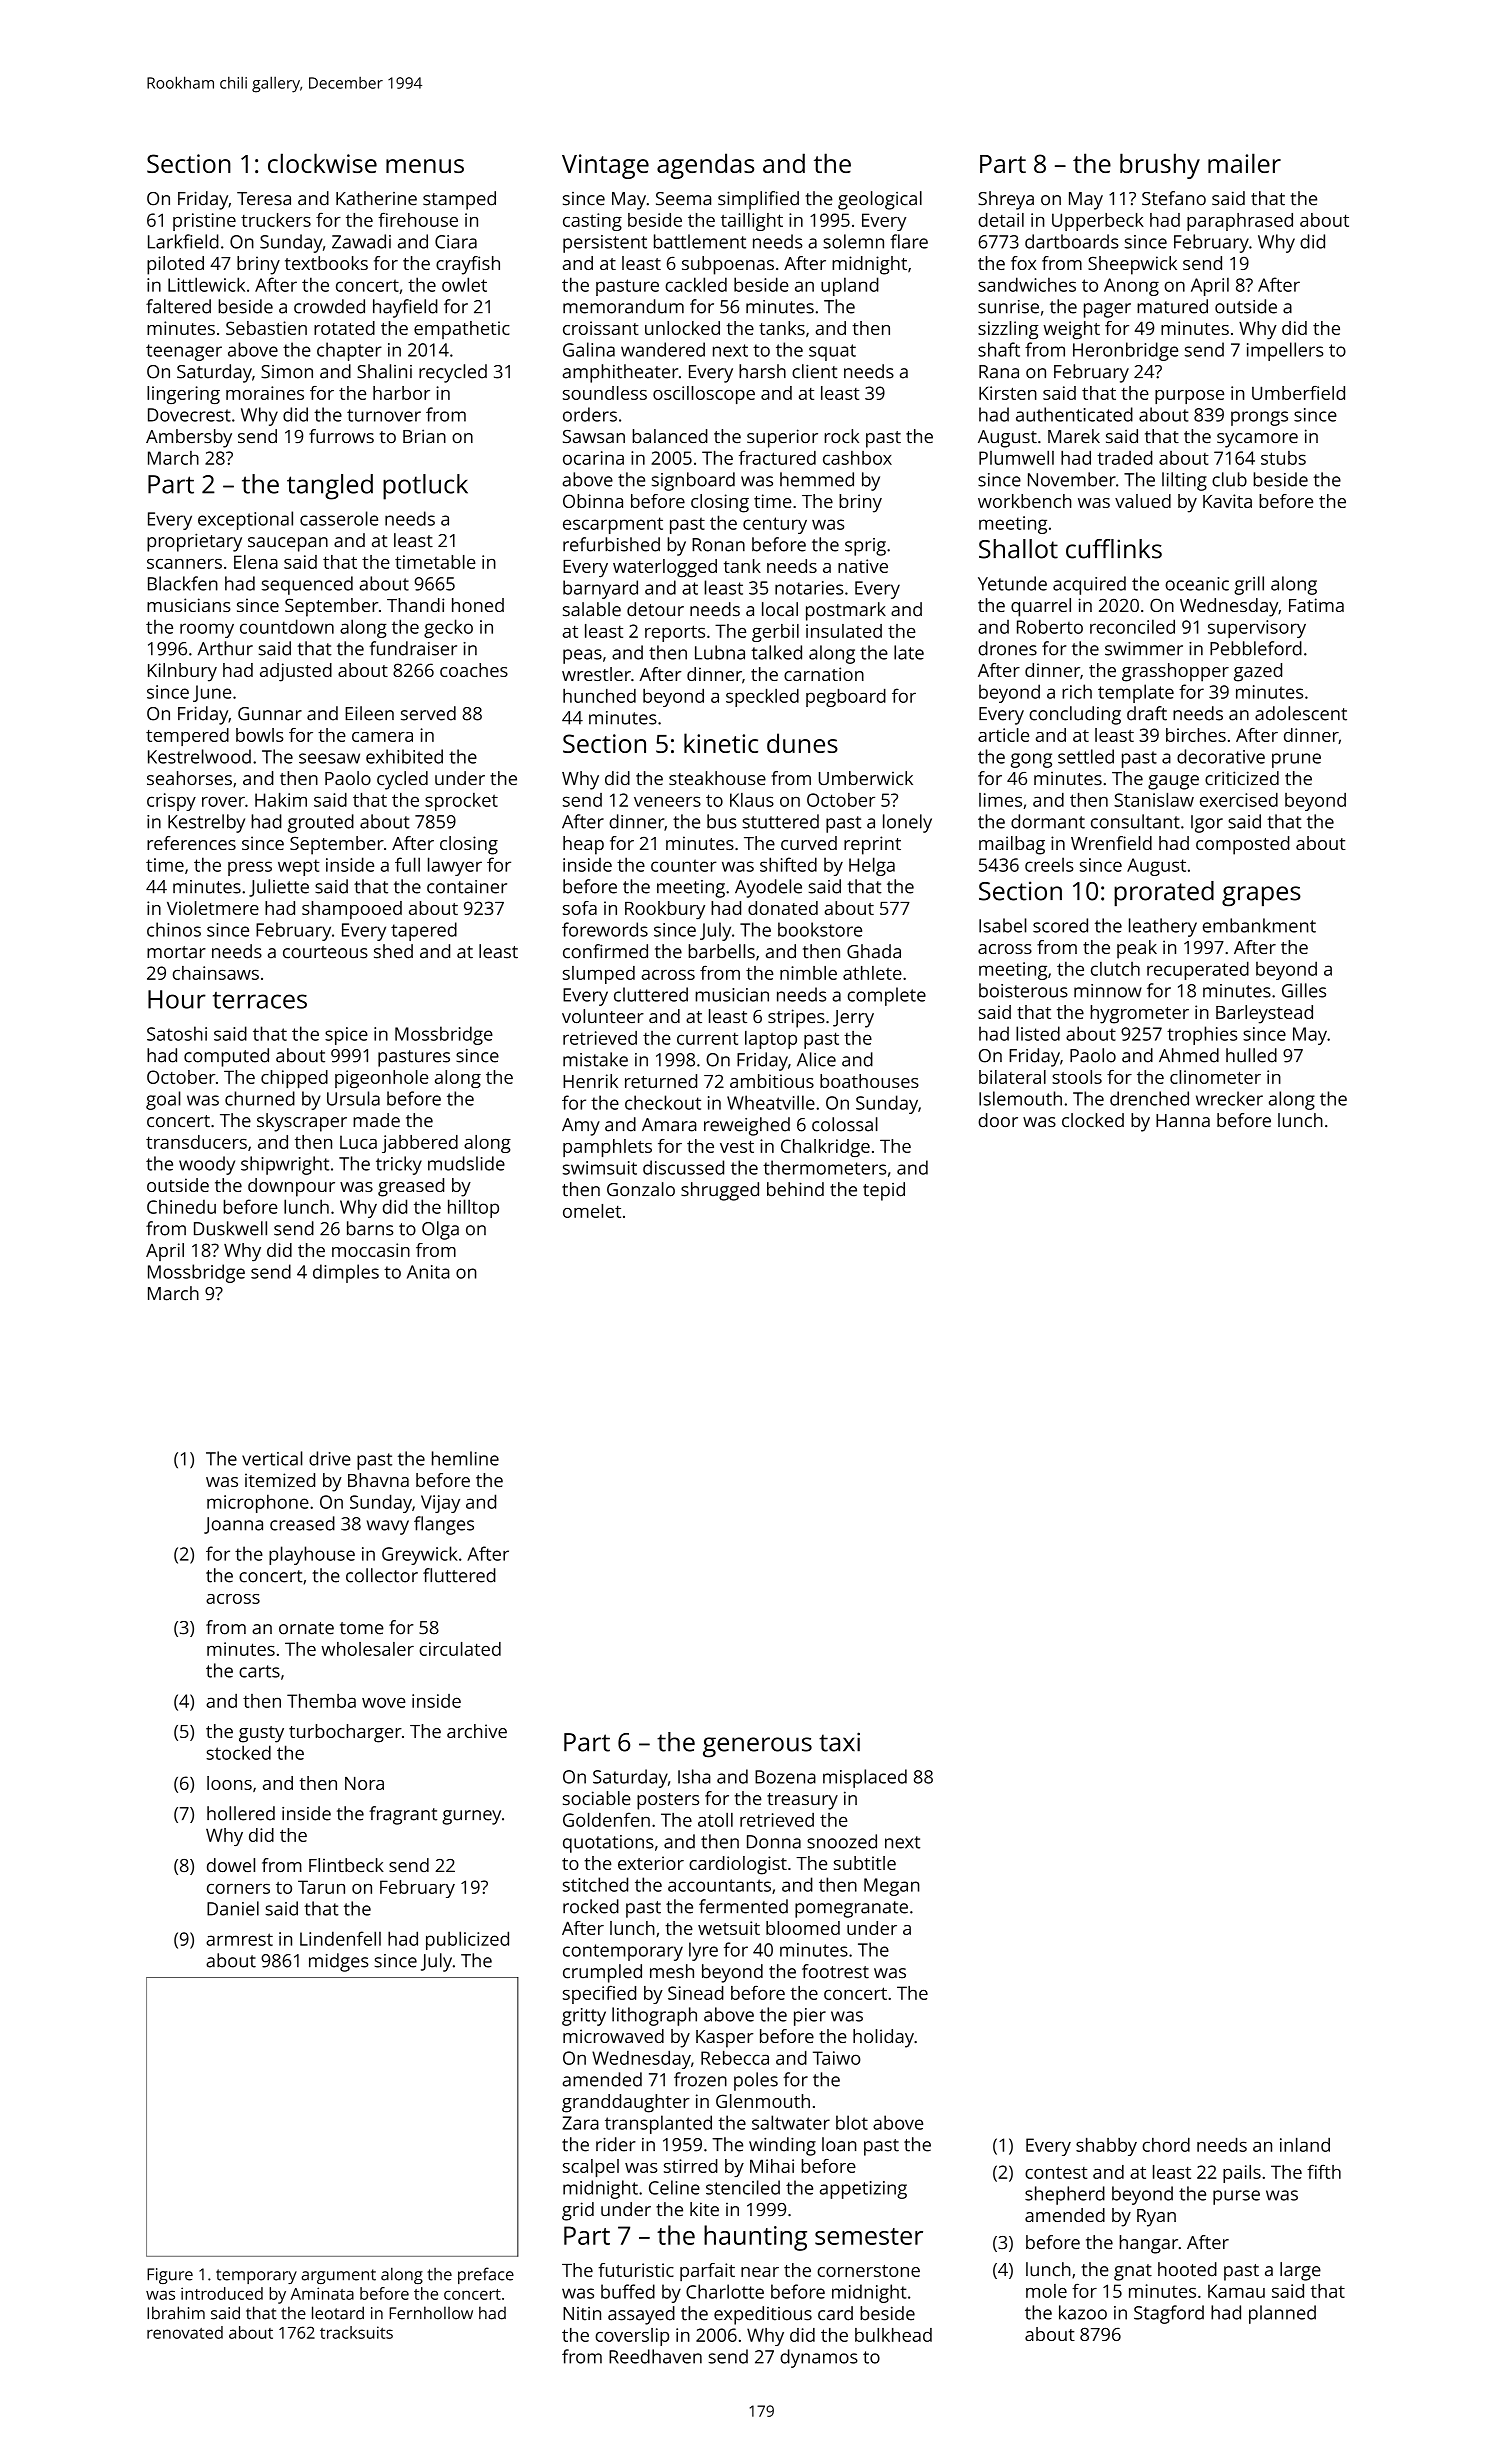 The width and height of the image is (1496, 2464). What do you see at coordinates (428, 1272) in the image?
I see `Anita` at bounding box center [428, 1272].
